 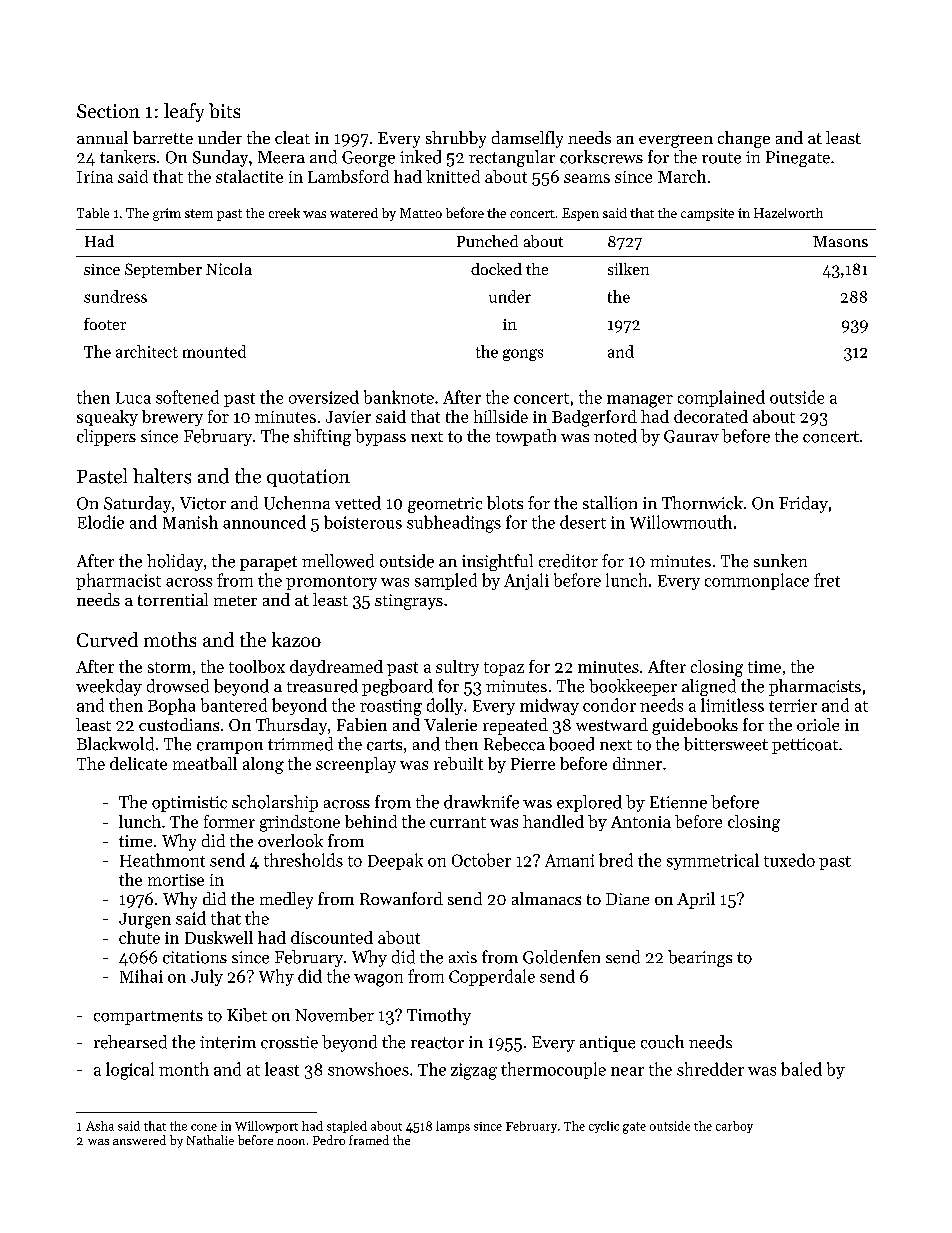 I want to click on explored, so click(x=589, y=803).
